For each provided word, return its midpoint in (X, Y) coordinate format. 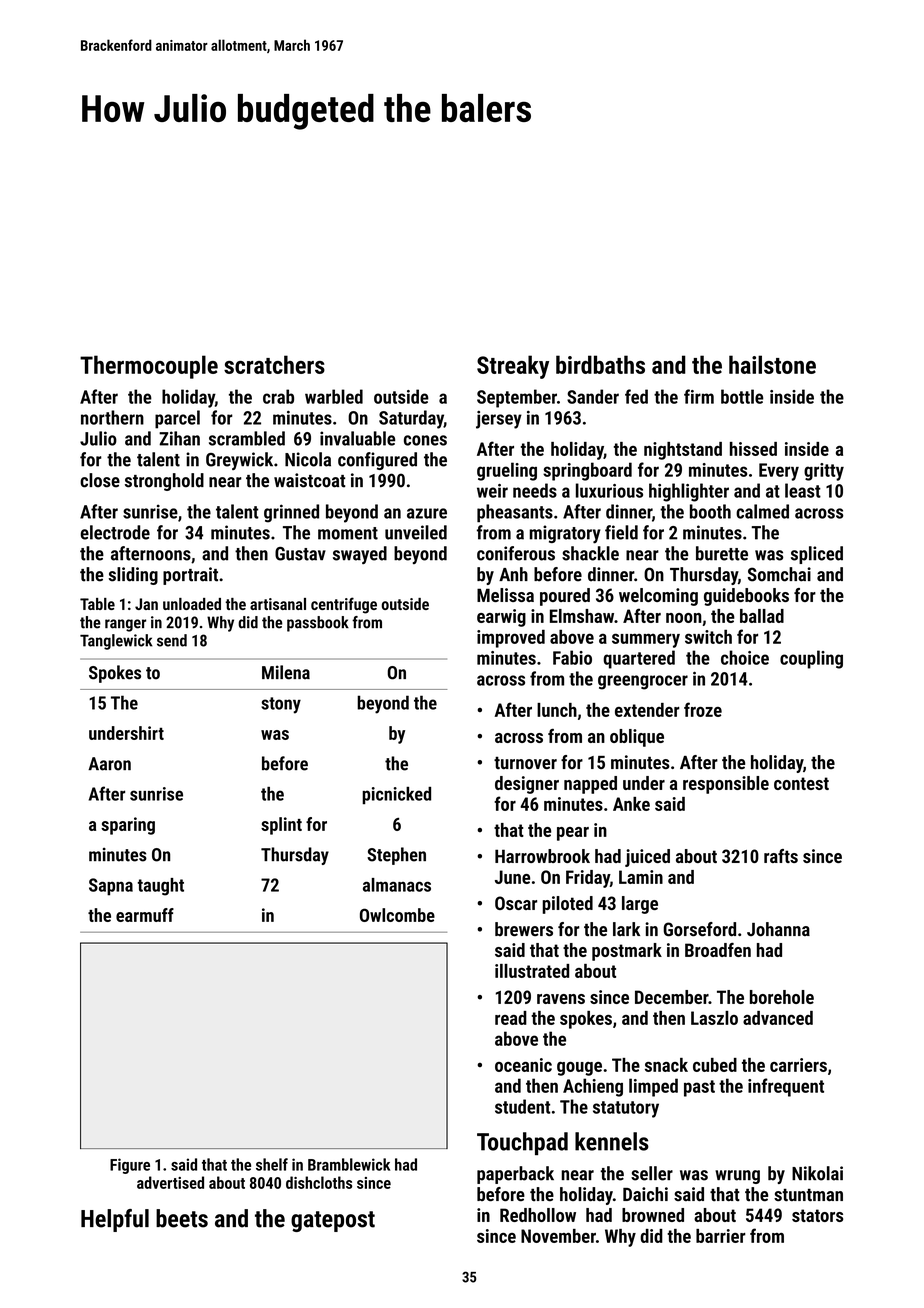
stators (817, 1215)
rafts (781, 856)
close (100, 480)
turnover (525, 763)
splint (281, 826)
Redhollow (538, 1215)
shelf (272, 1164)
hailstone (772, 364)
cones (425, 440)
